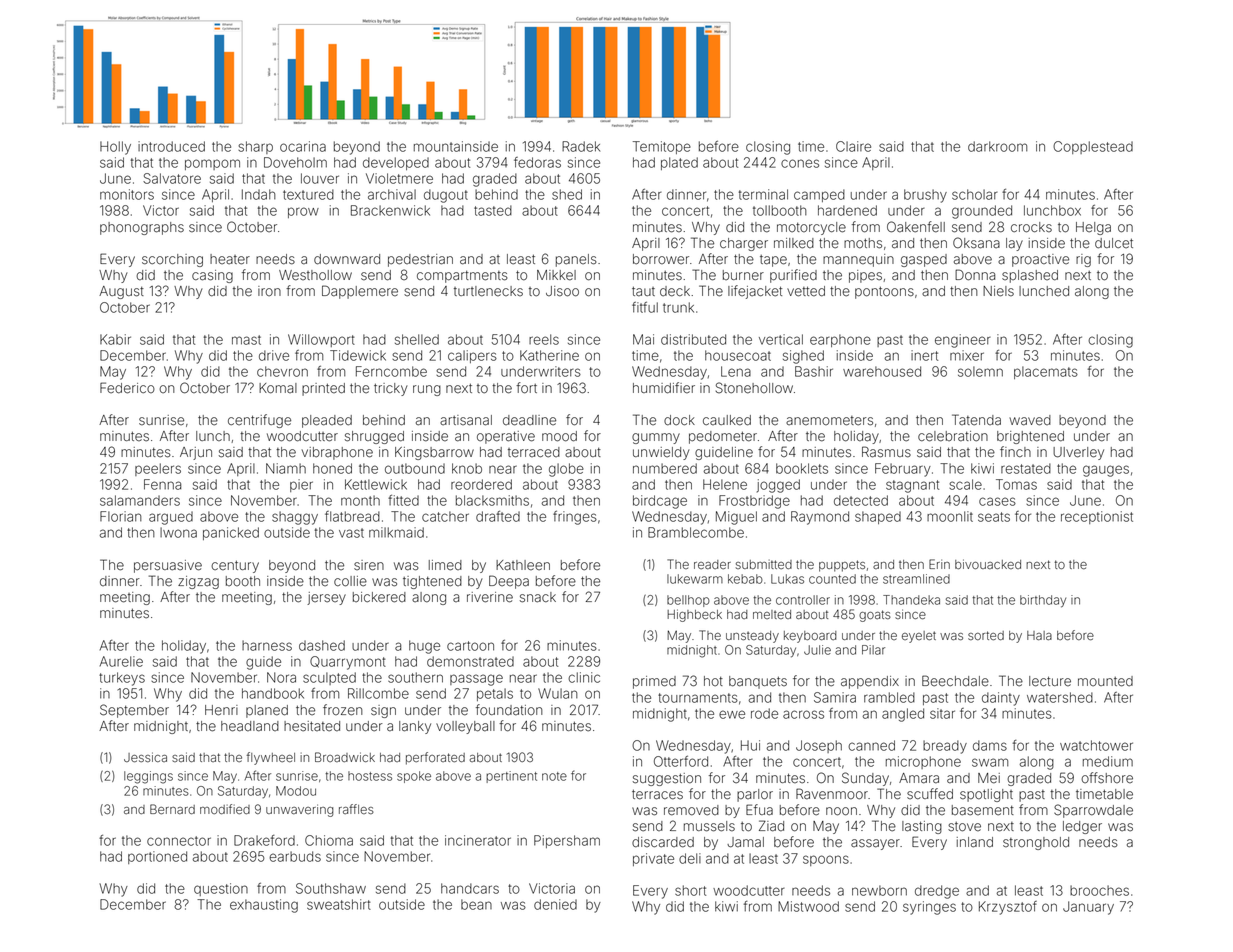 The image size is (1233, 952). Describe the element at coordinates (967, 355) in the document. I see `mixer` at that location.
